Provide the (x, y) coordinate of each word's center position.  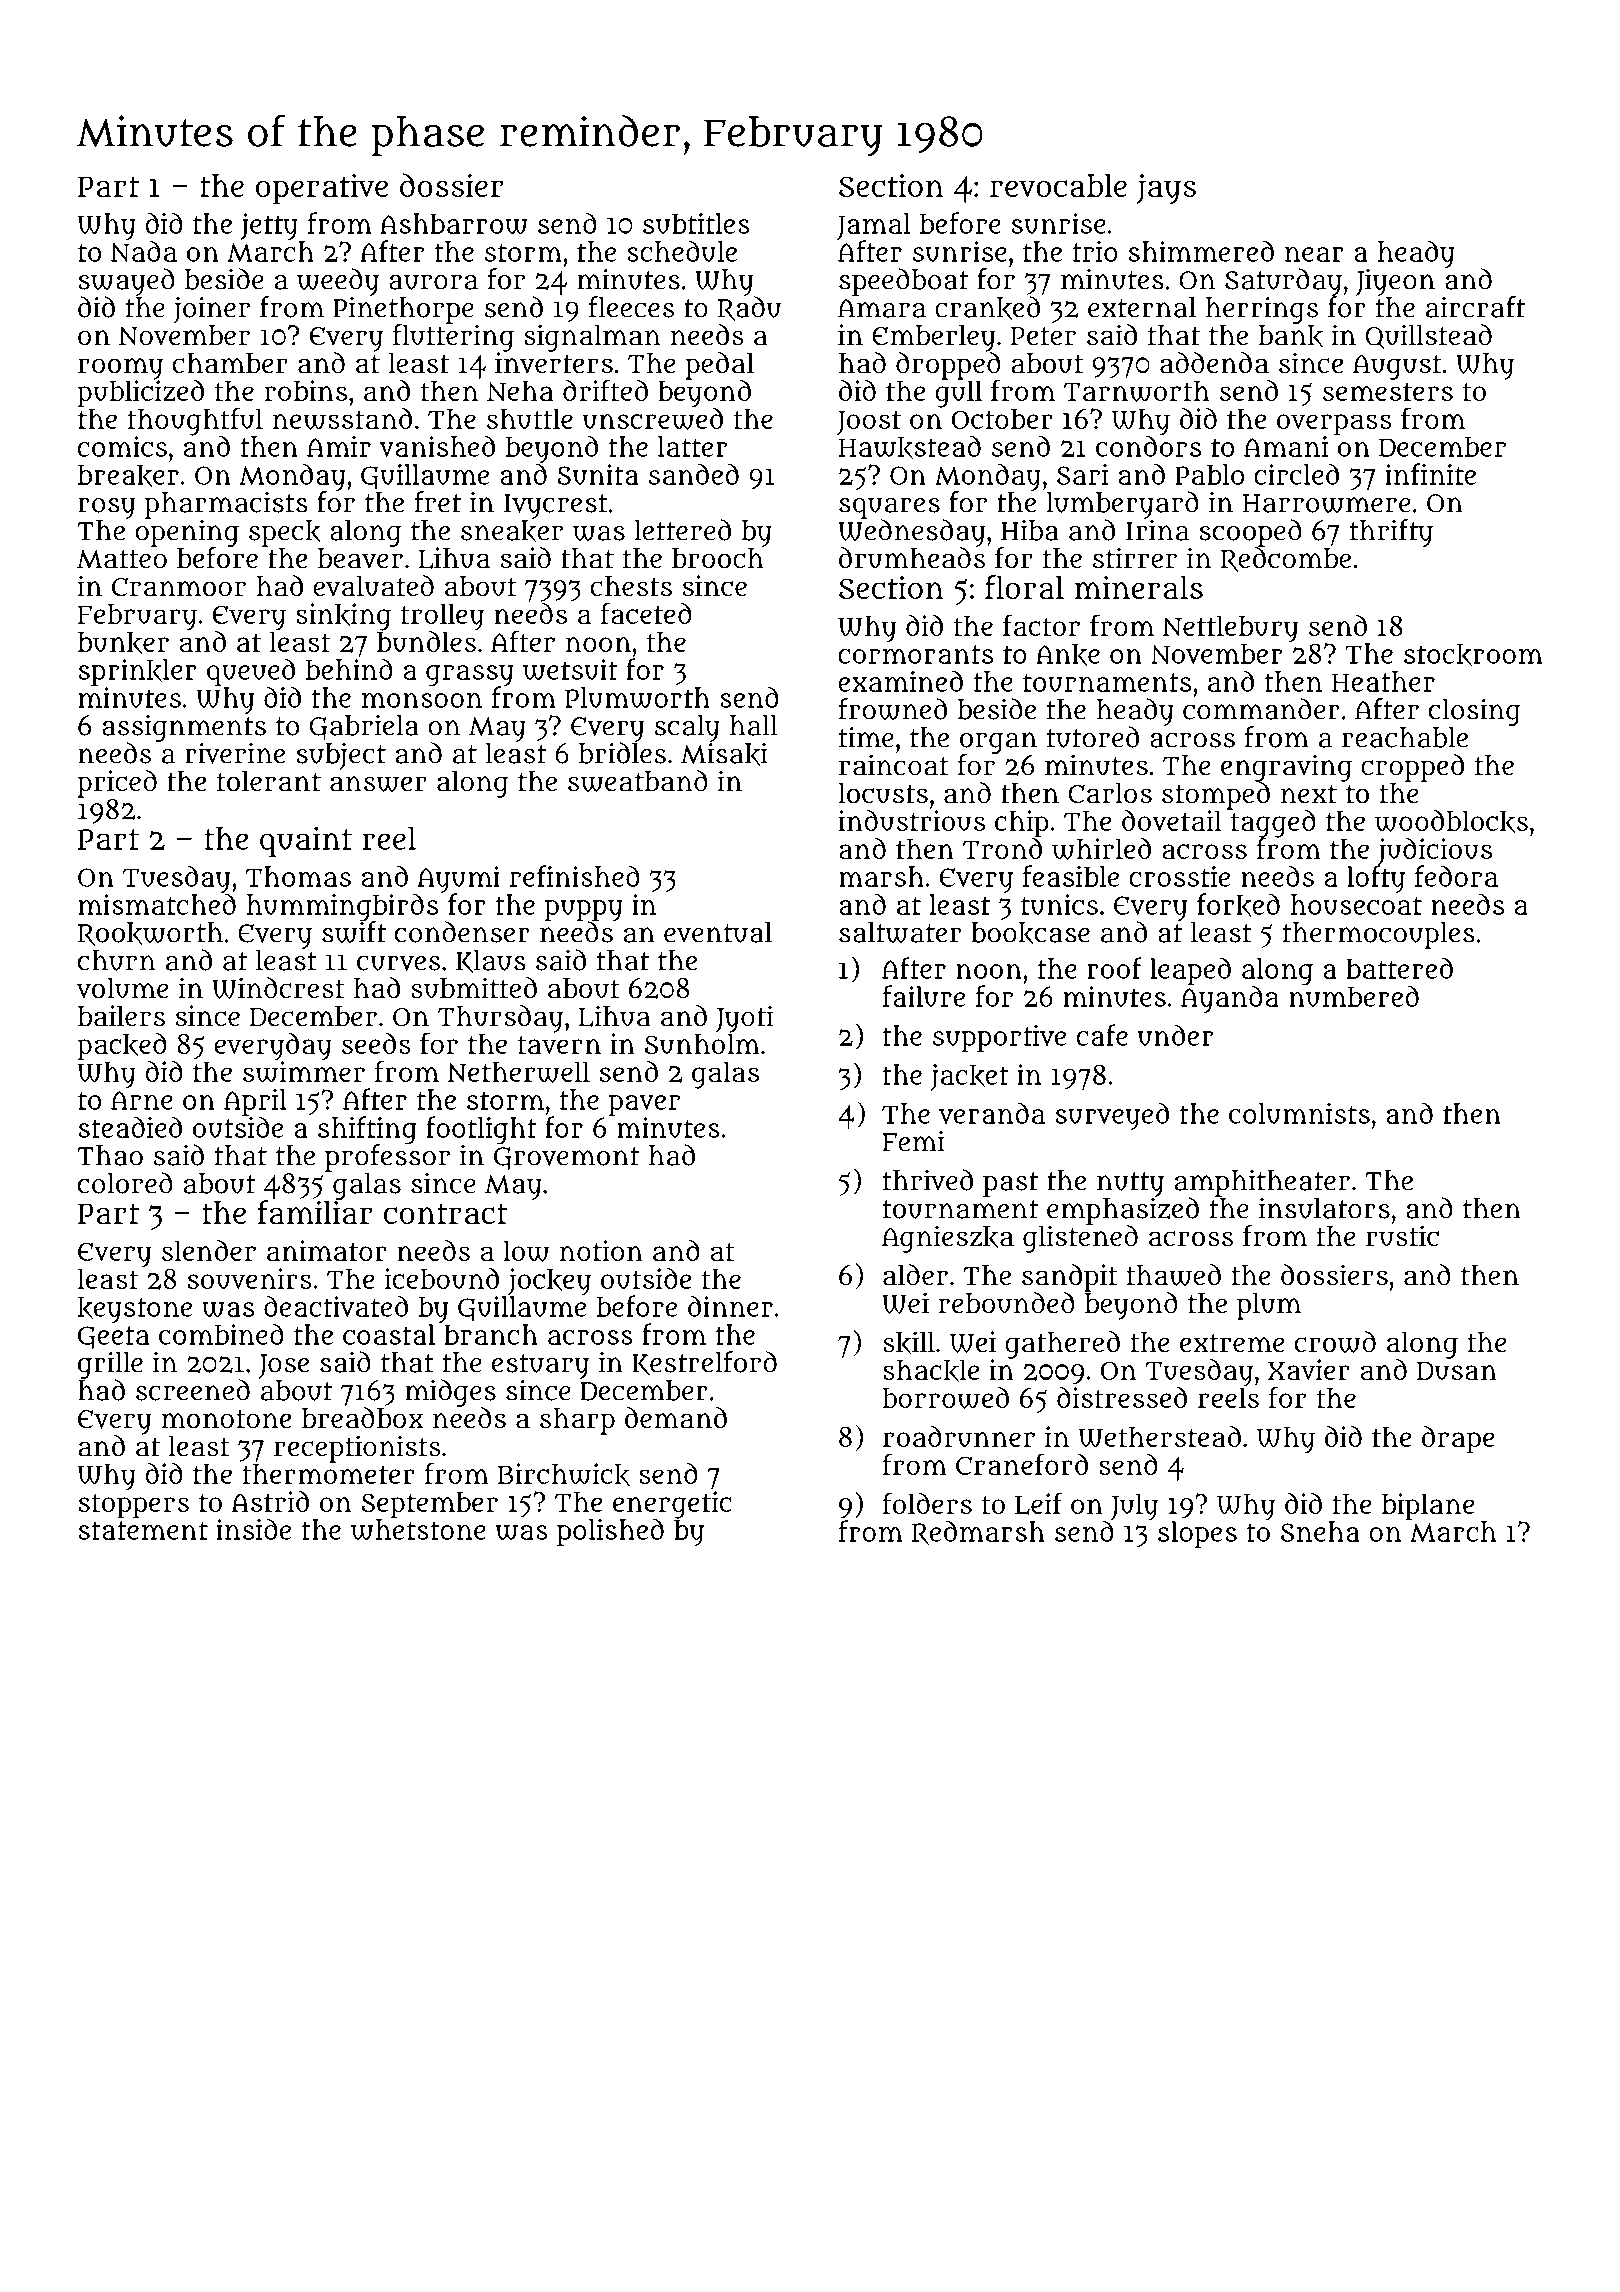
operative (322, 189)
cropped (1412, 768)
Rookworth (150, 934)
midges (450, 1393)
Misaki (724, 754)
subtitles (696, 223)
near (1314, 254)
